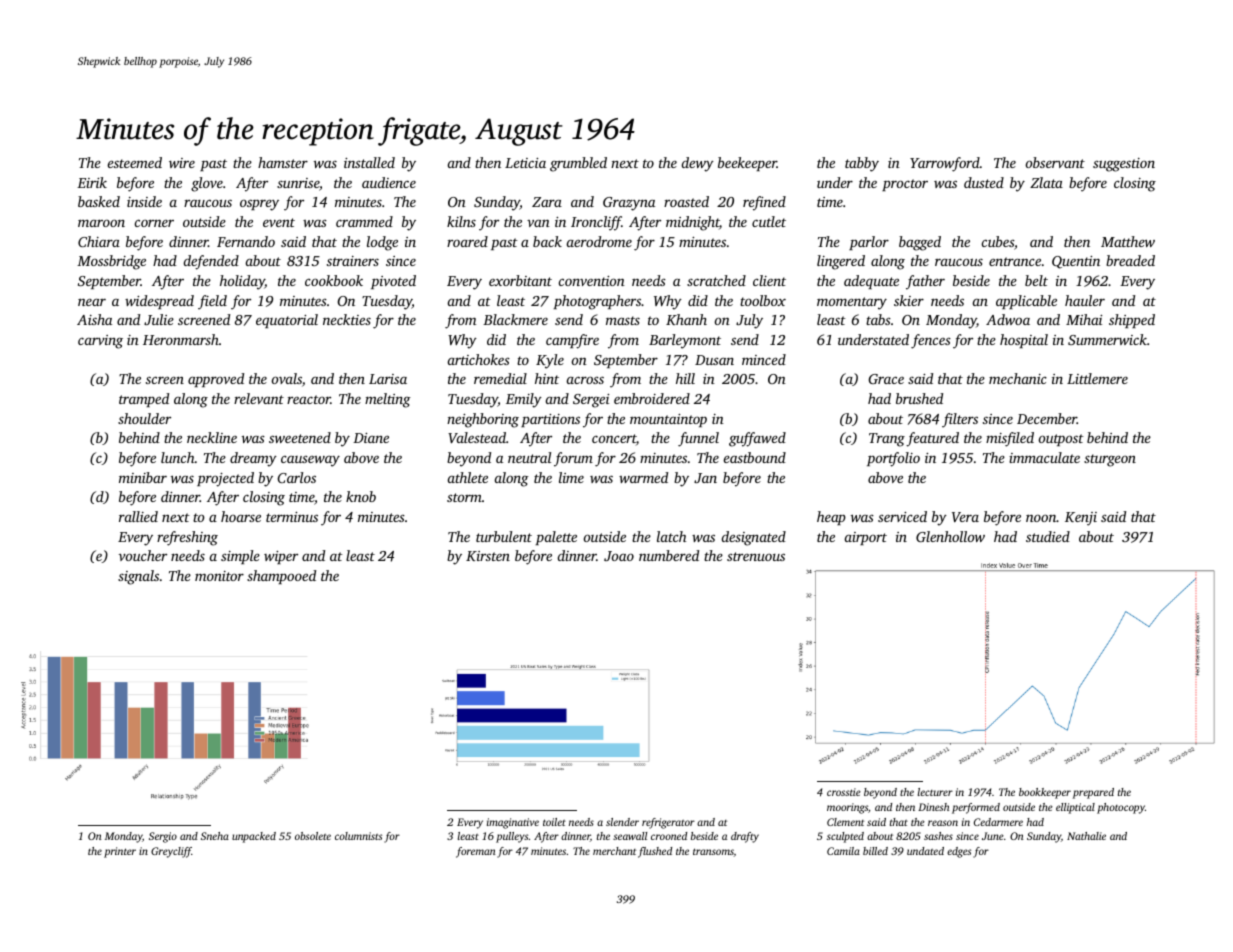 The height and width of the screenshot is (952, 1233). What do you see at coordinates (866, 538) in the screenshot?
I see `airport` at bounding box center [866, 538].
